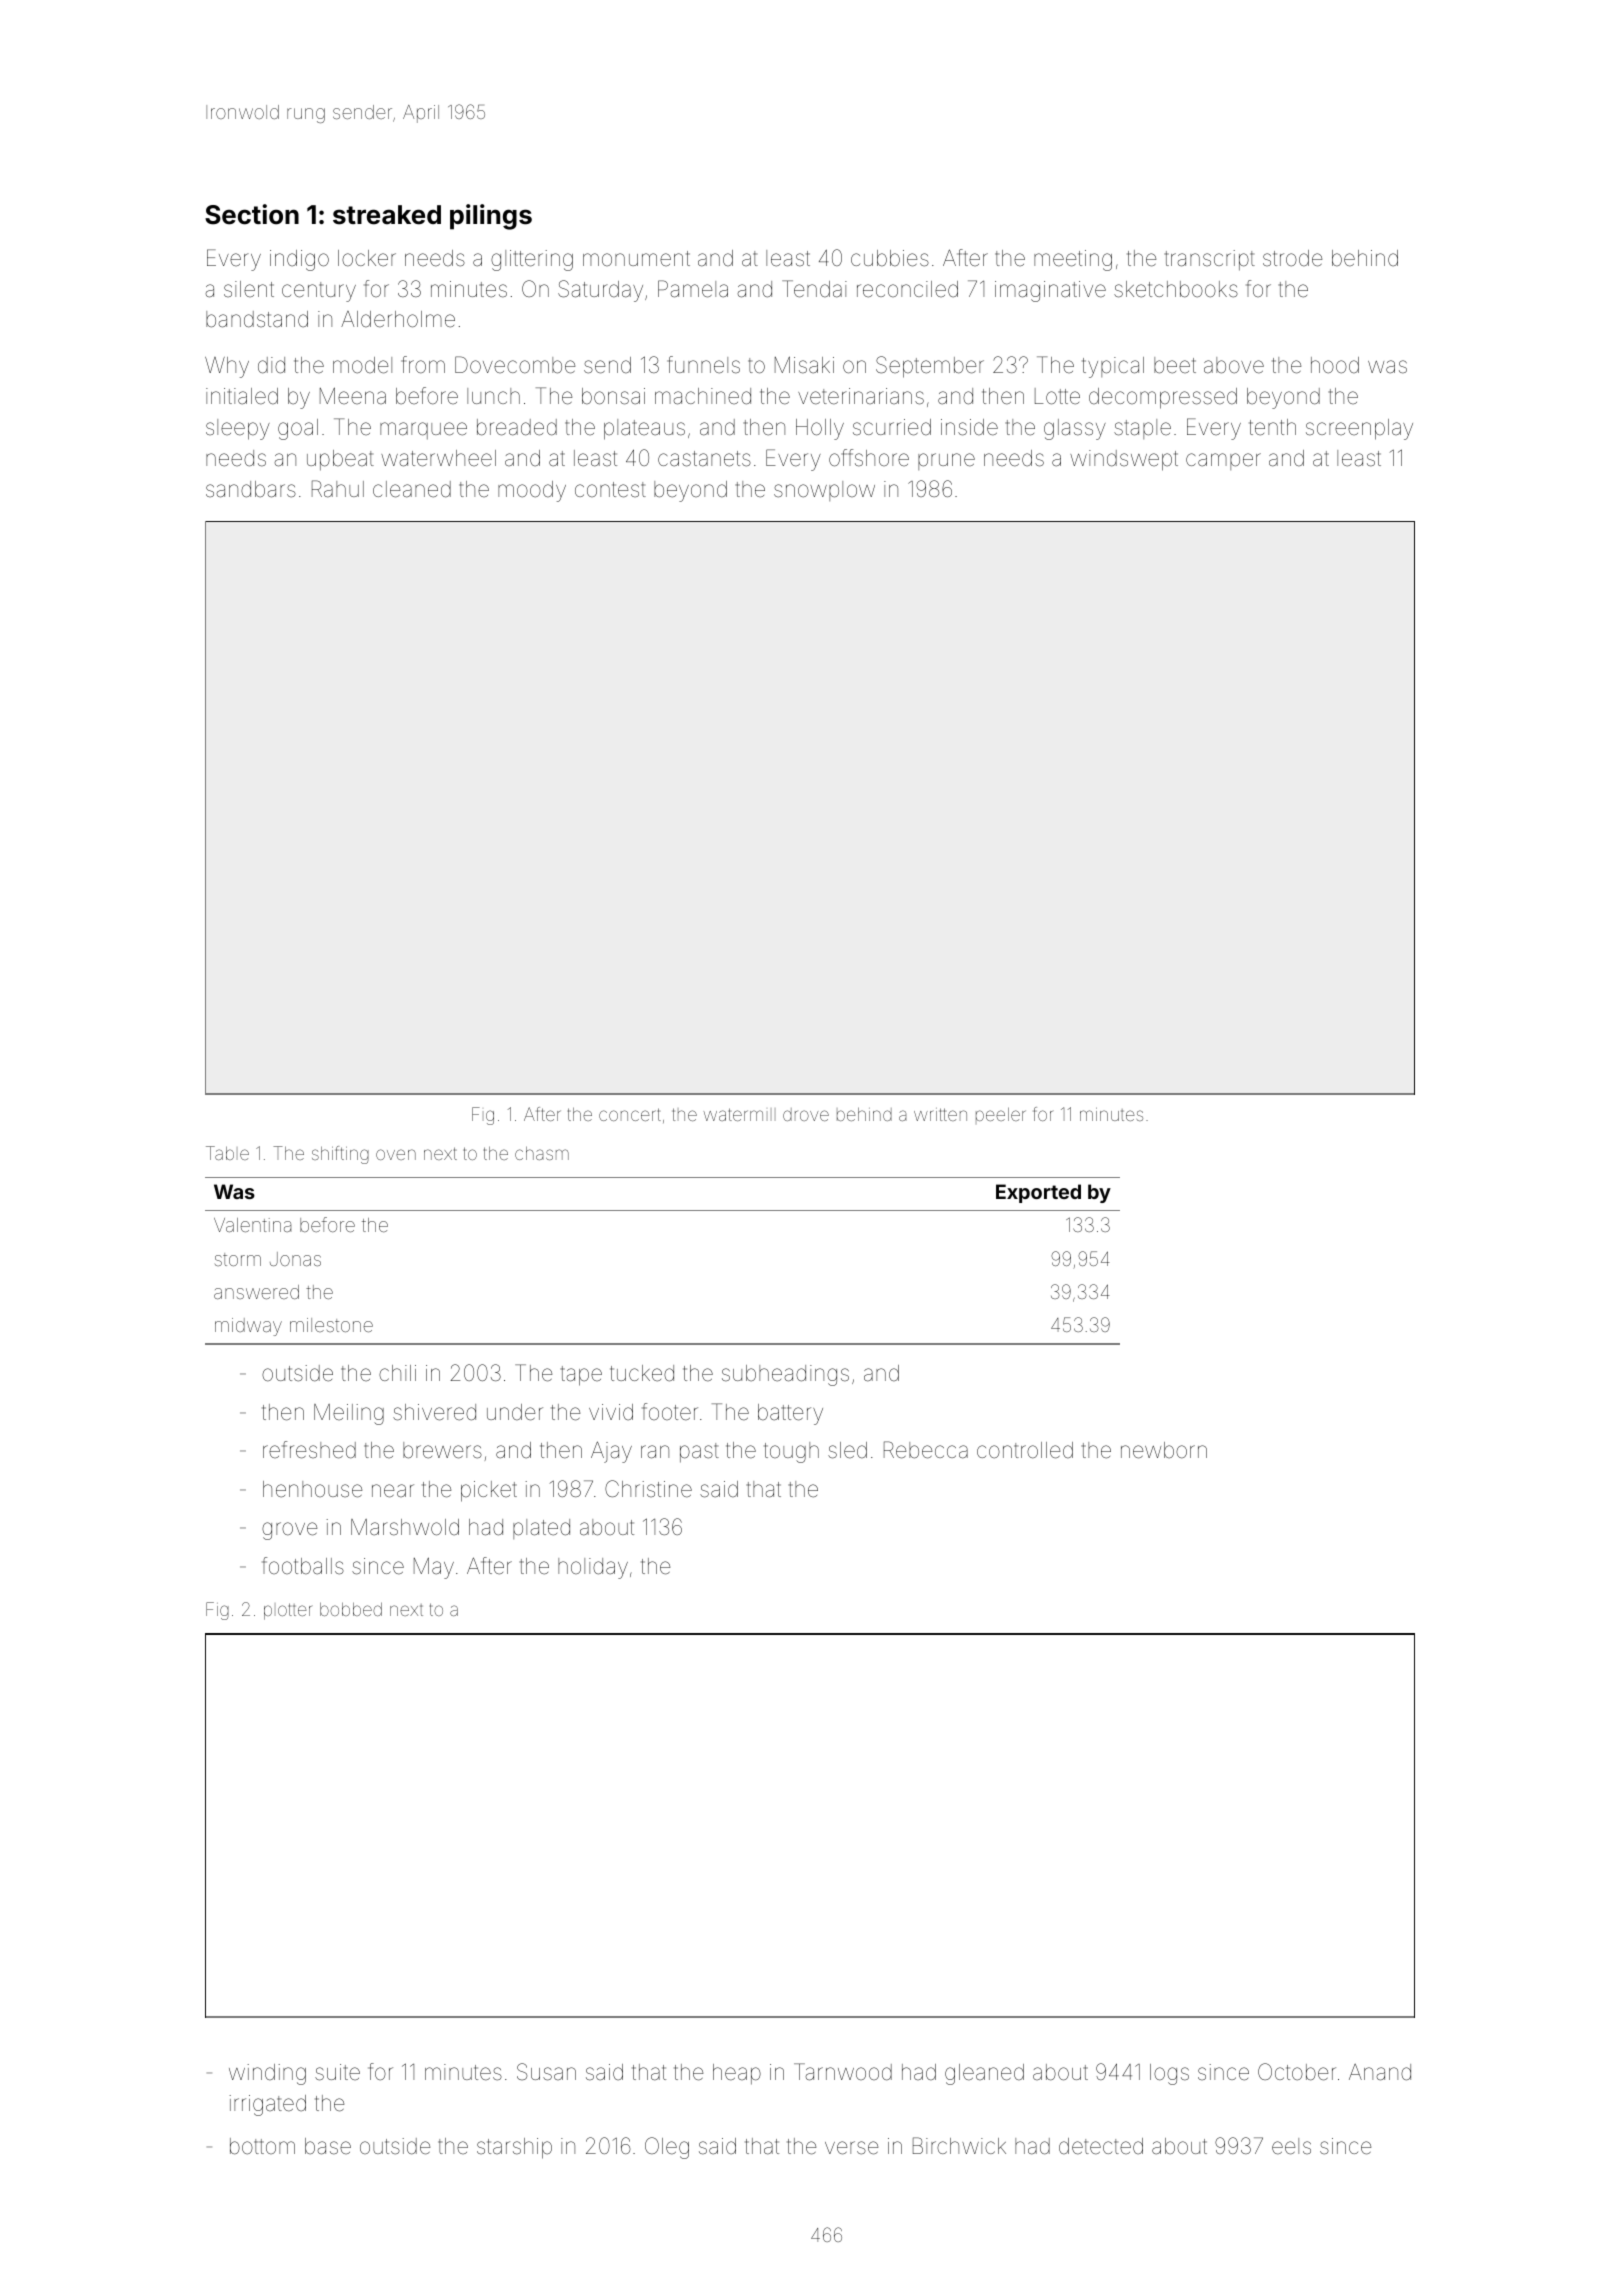 This screenshot has height=2292, width=1620. Describe the element at coordinates (227, 1153) in the screenshot. I see `Table` at that location.
